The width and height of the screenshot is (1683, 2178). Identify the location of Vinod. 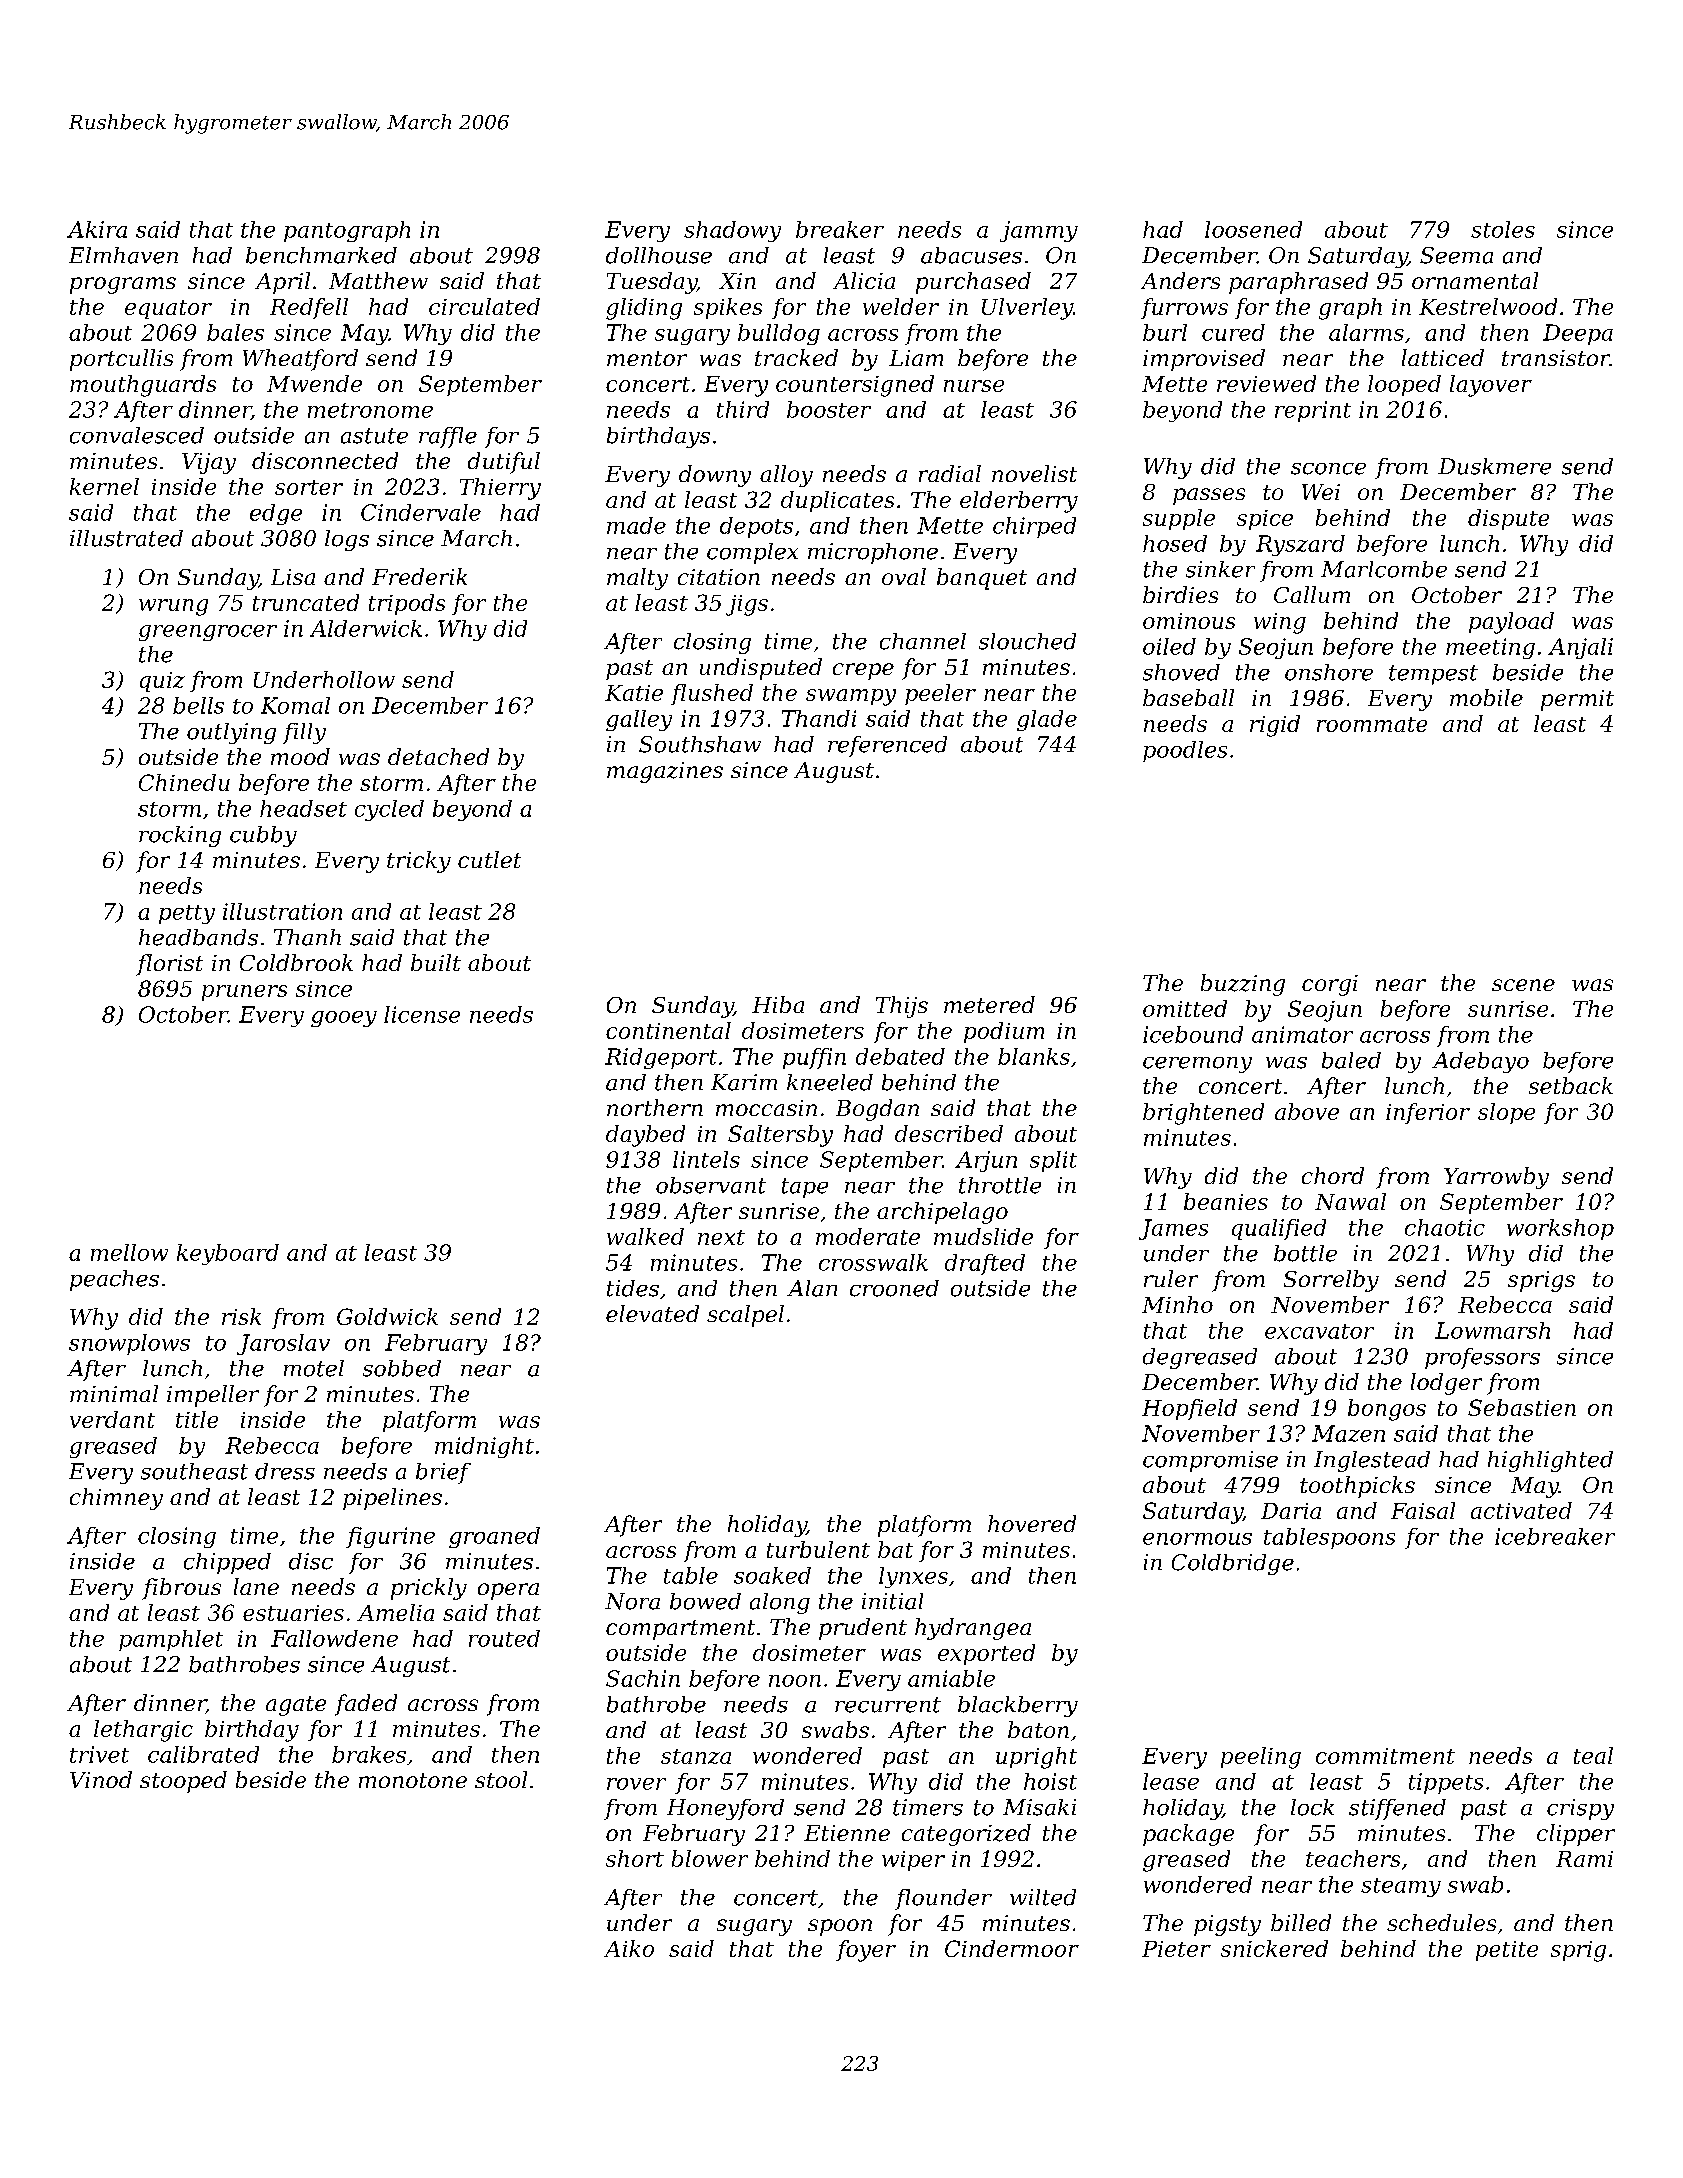
(101, 1779).
